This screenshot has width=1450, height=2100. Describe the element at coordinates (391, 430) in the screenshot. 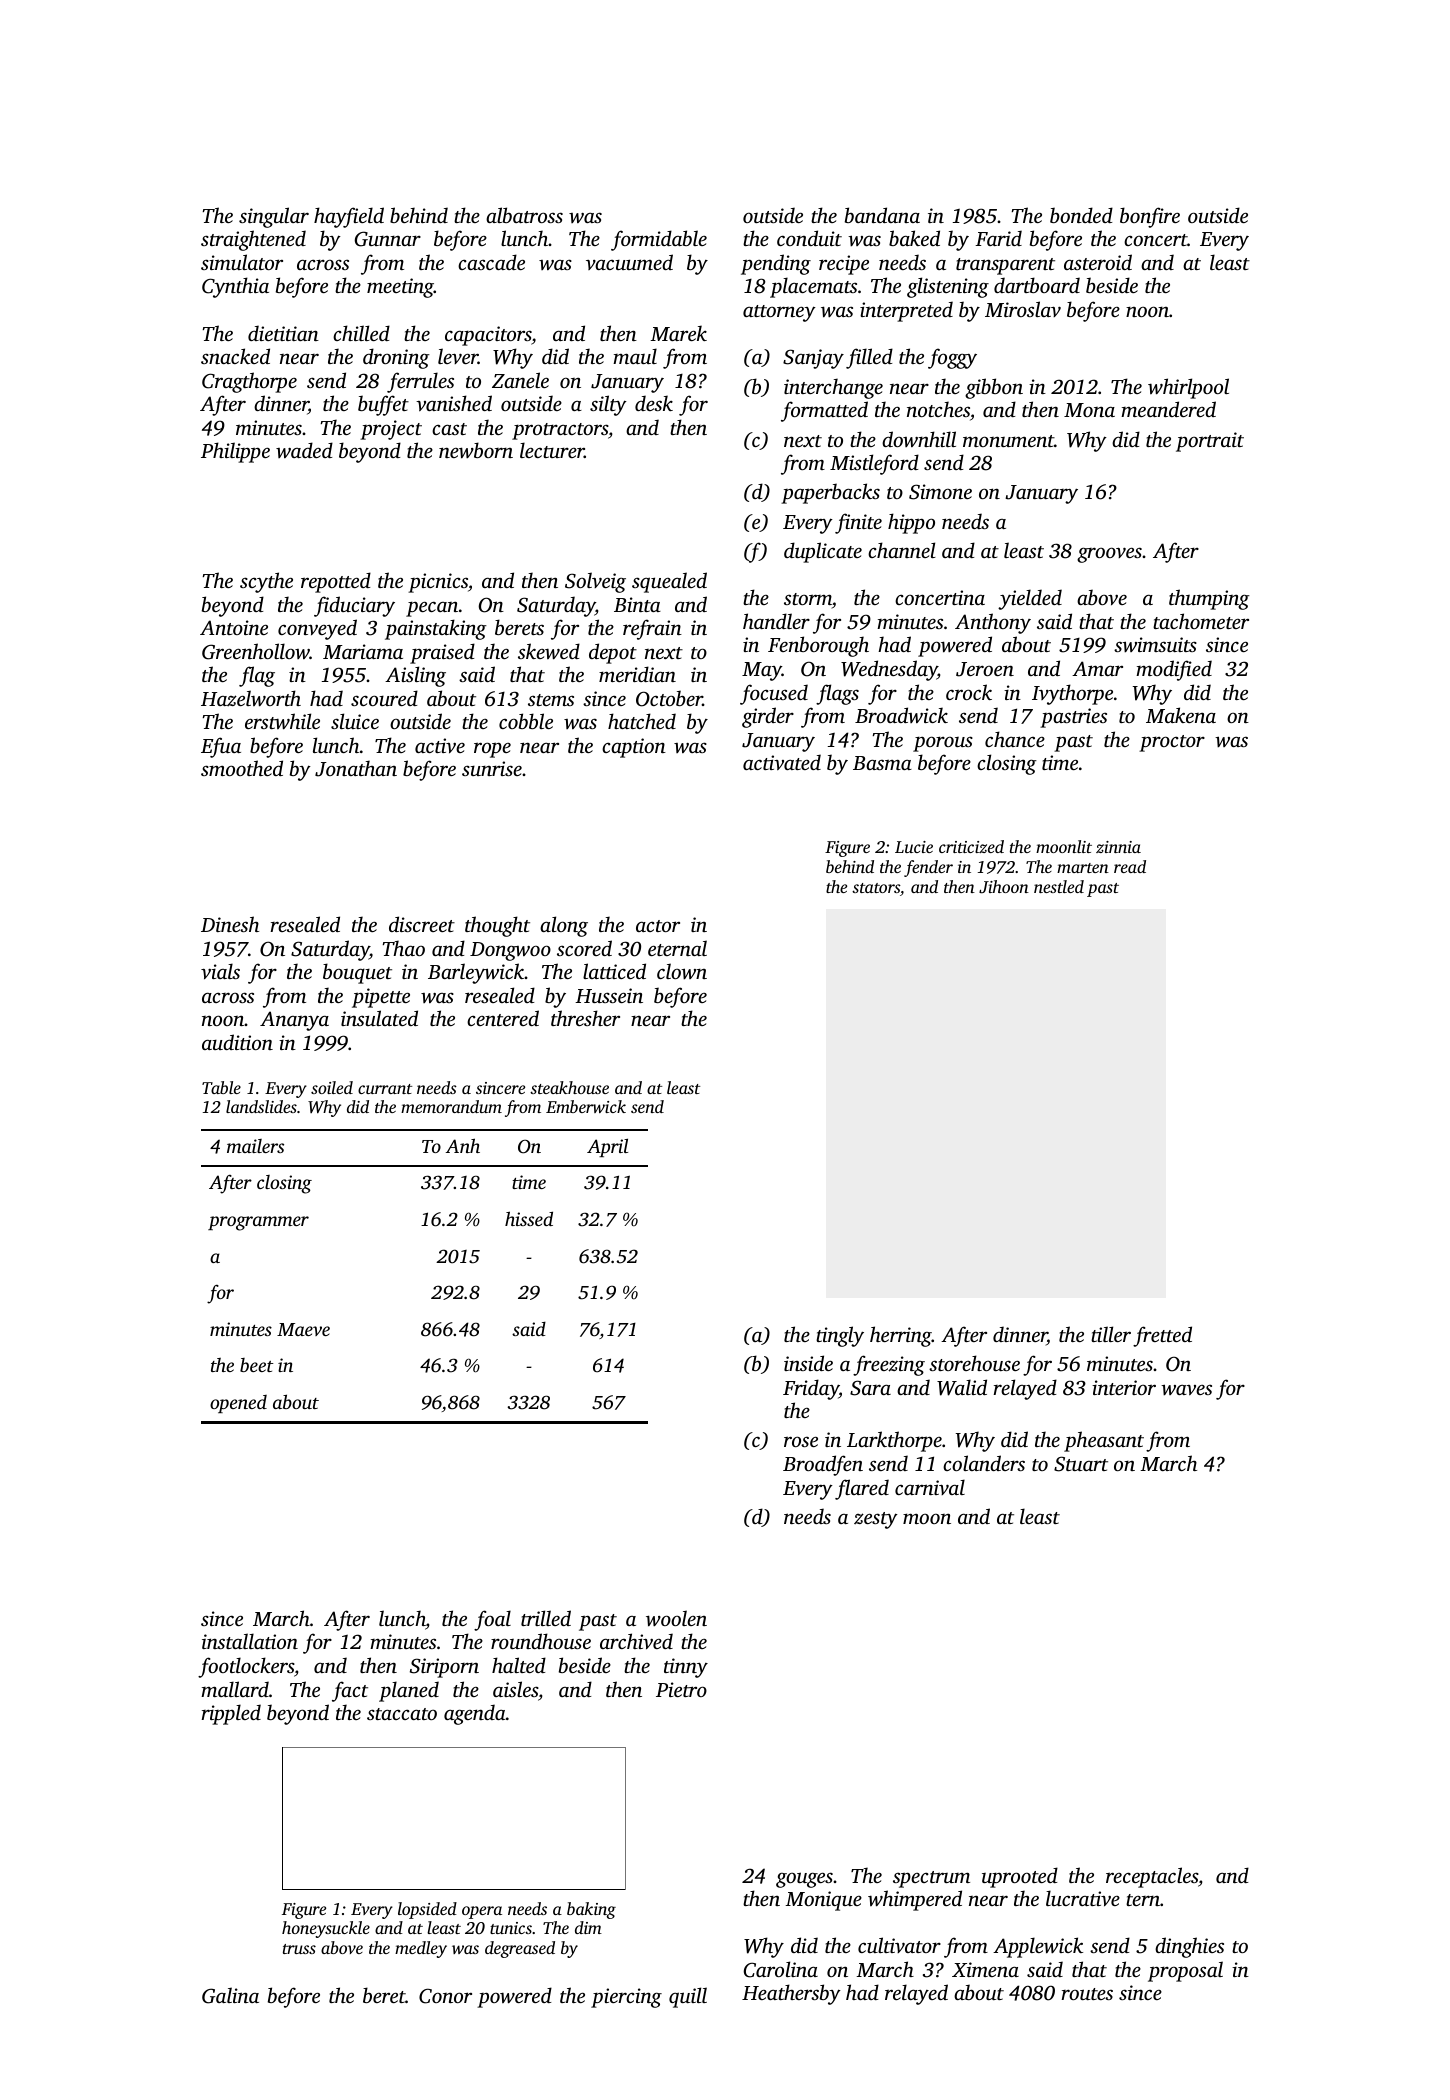

I see `project` at that location.
